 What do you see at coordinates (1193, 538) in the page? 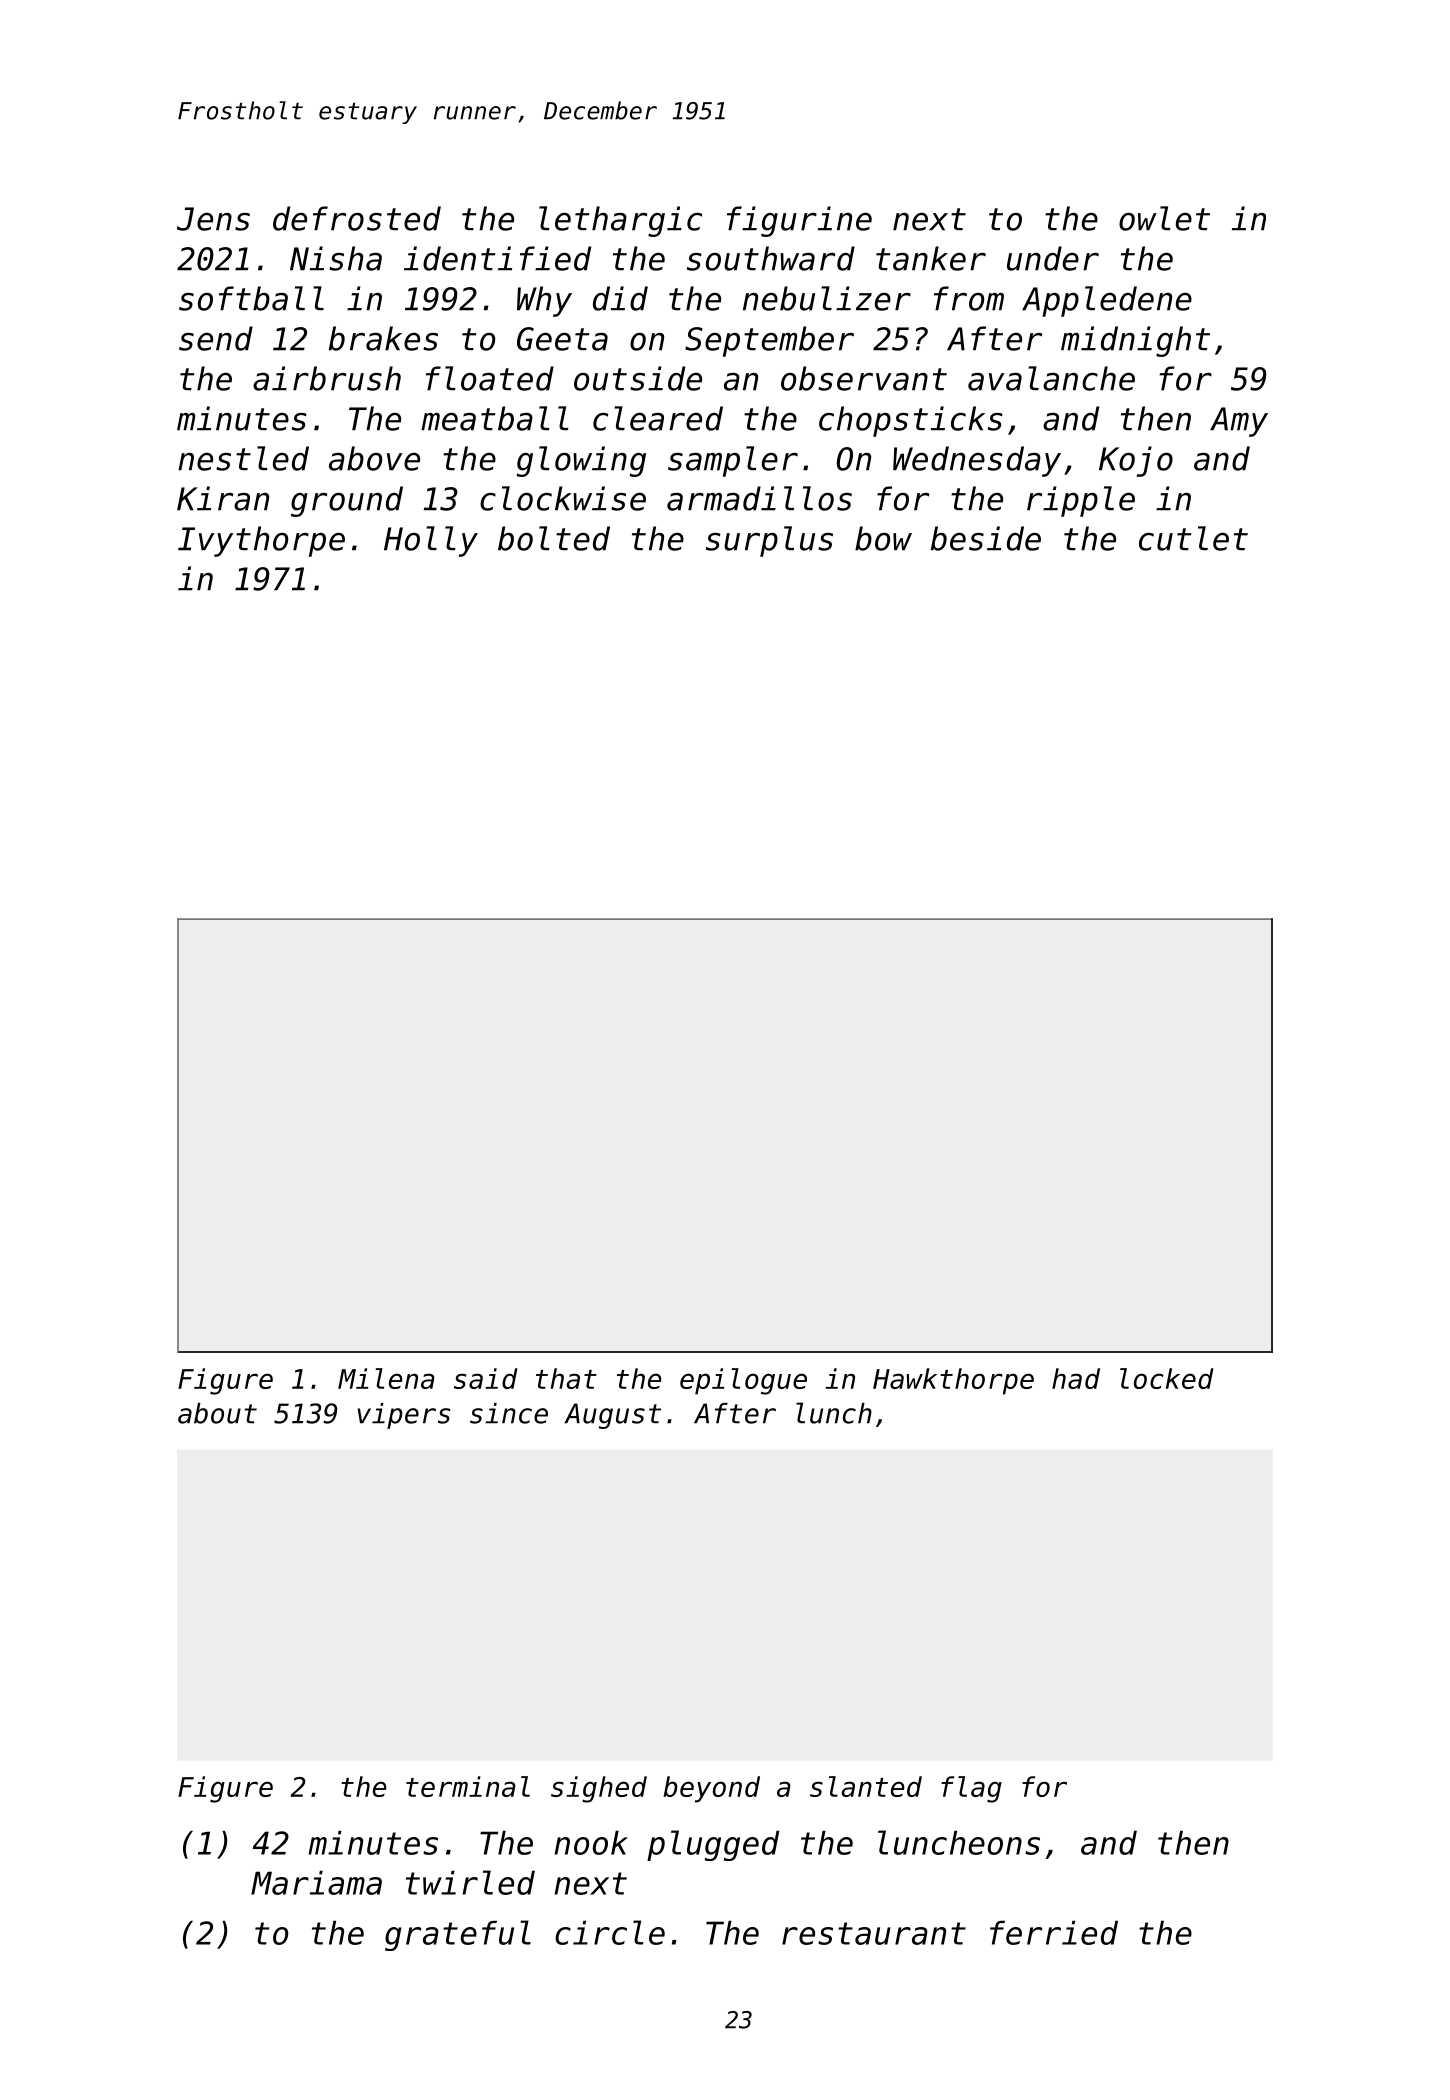
I see `cutlet` at bounding box center [1193, 538].
